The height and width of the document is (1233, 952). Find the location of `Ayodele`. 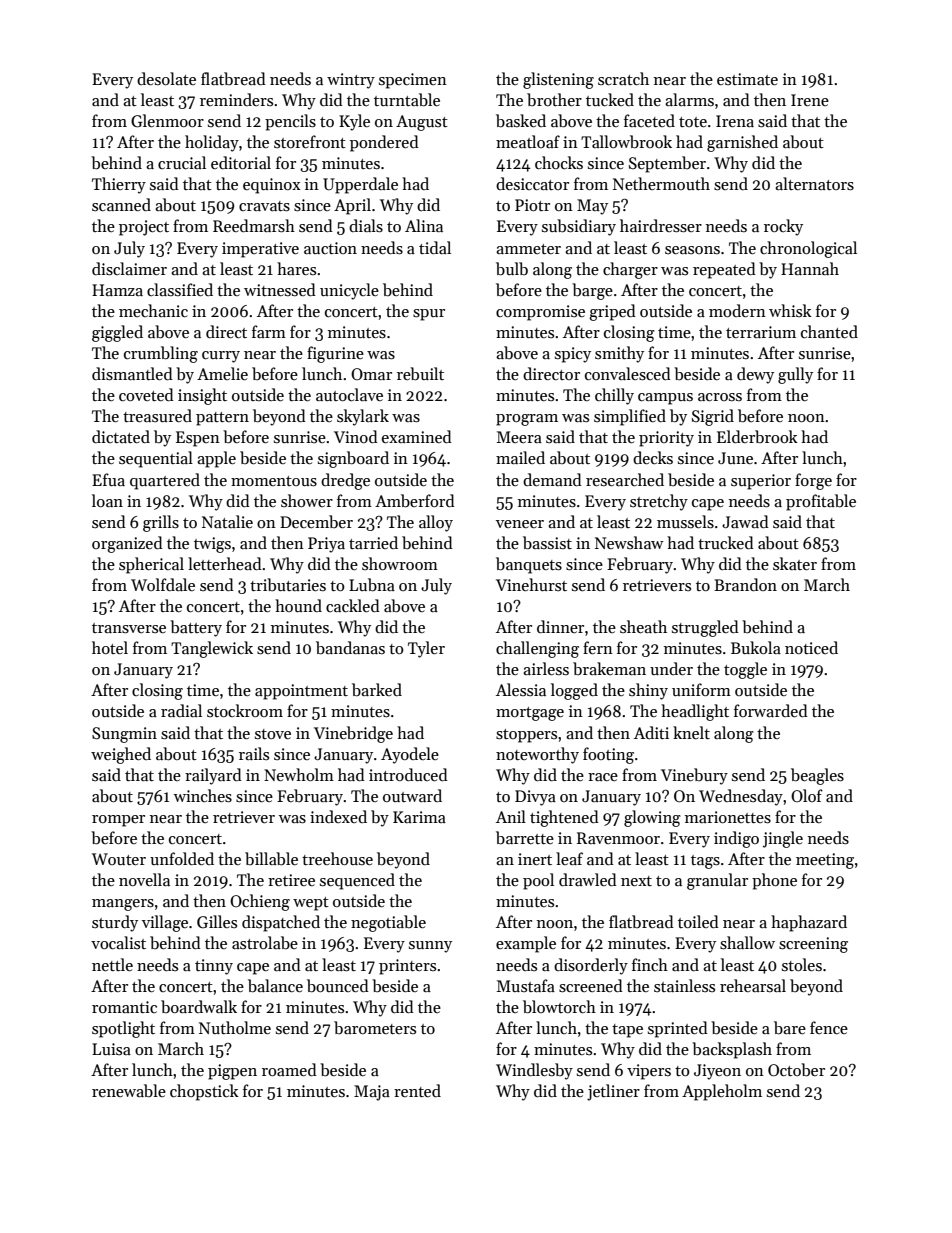

Ayodele is located at coordinates (410, 755).
